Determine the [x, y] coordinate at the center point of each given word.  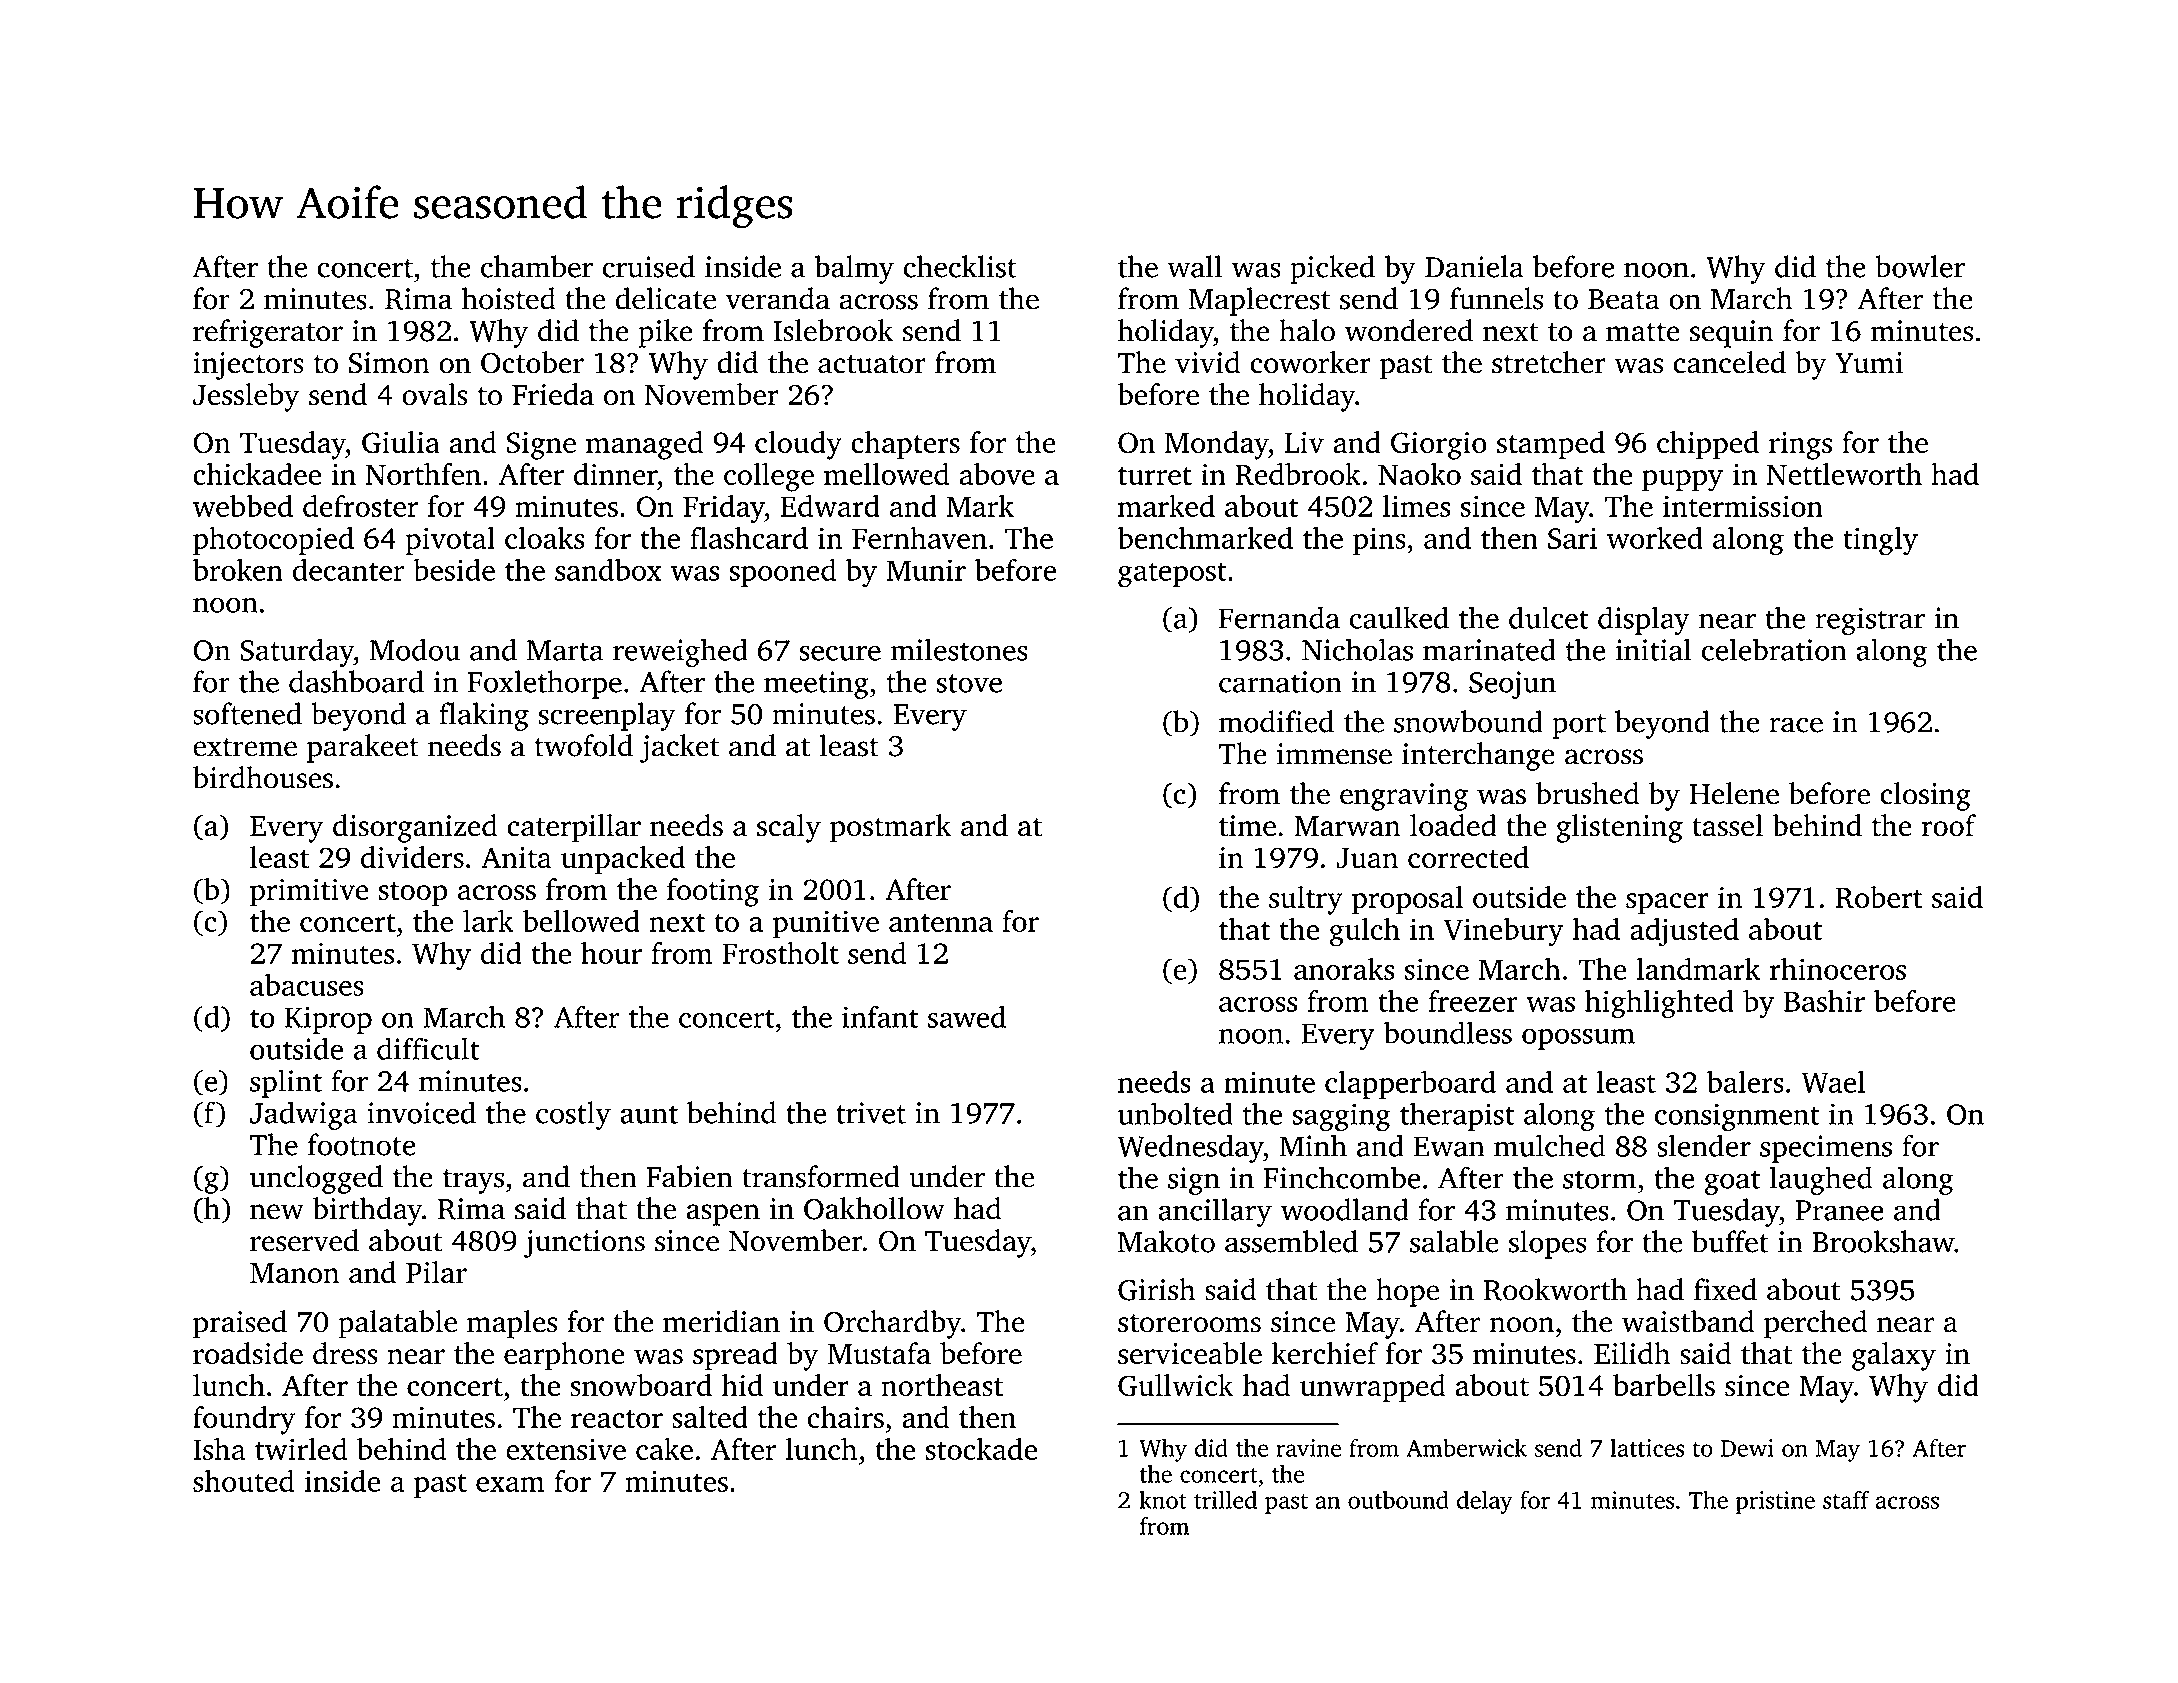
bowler [1920, 266]
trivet [871, 1113]
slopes [1547, 1244]
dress [345, 1353]
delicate [665, 298]
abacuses [307, 985]
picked [1332, 269]
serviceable [1190, 1353]
